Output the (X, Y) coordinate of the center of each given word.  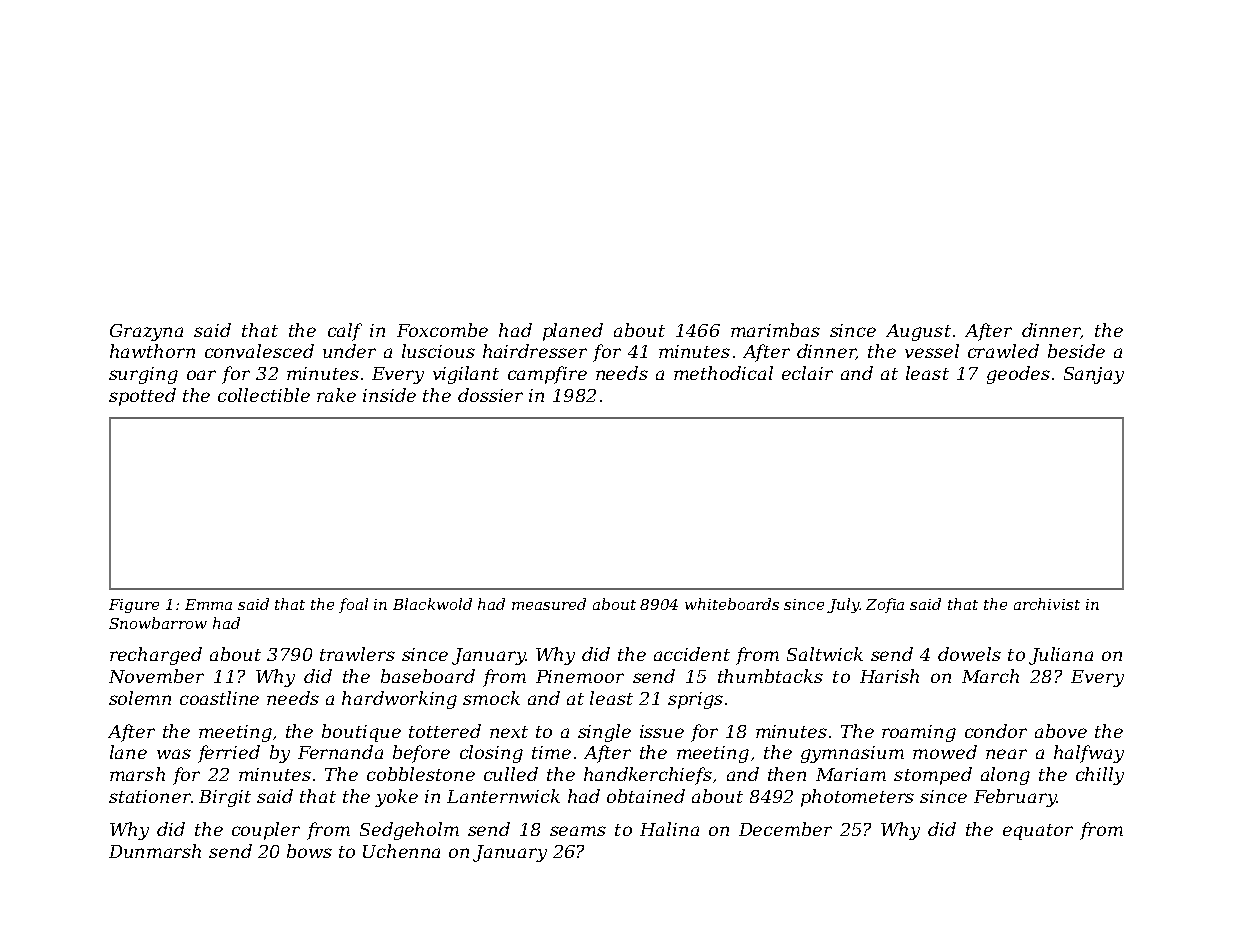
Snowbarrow (158, 623)
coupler (266, 831)
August (918, 332)
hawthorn (152, 351)
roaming (919, 733)
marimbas (775, 330)
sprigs (695, 700)
